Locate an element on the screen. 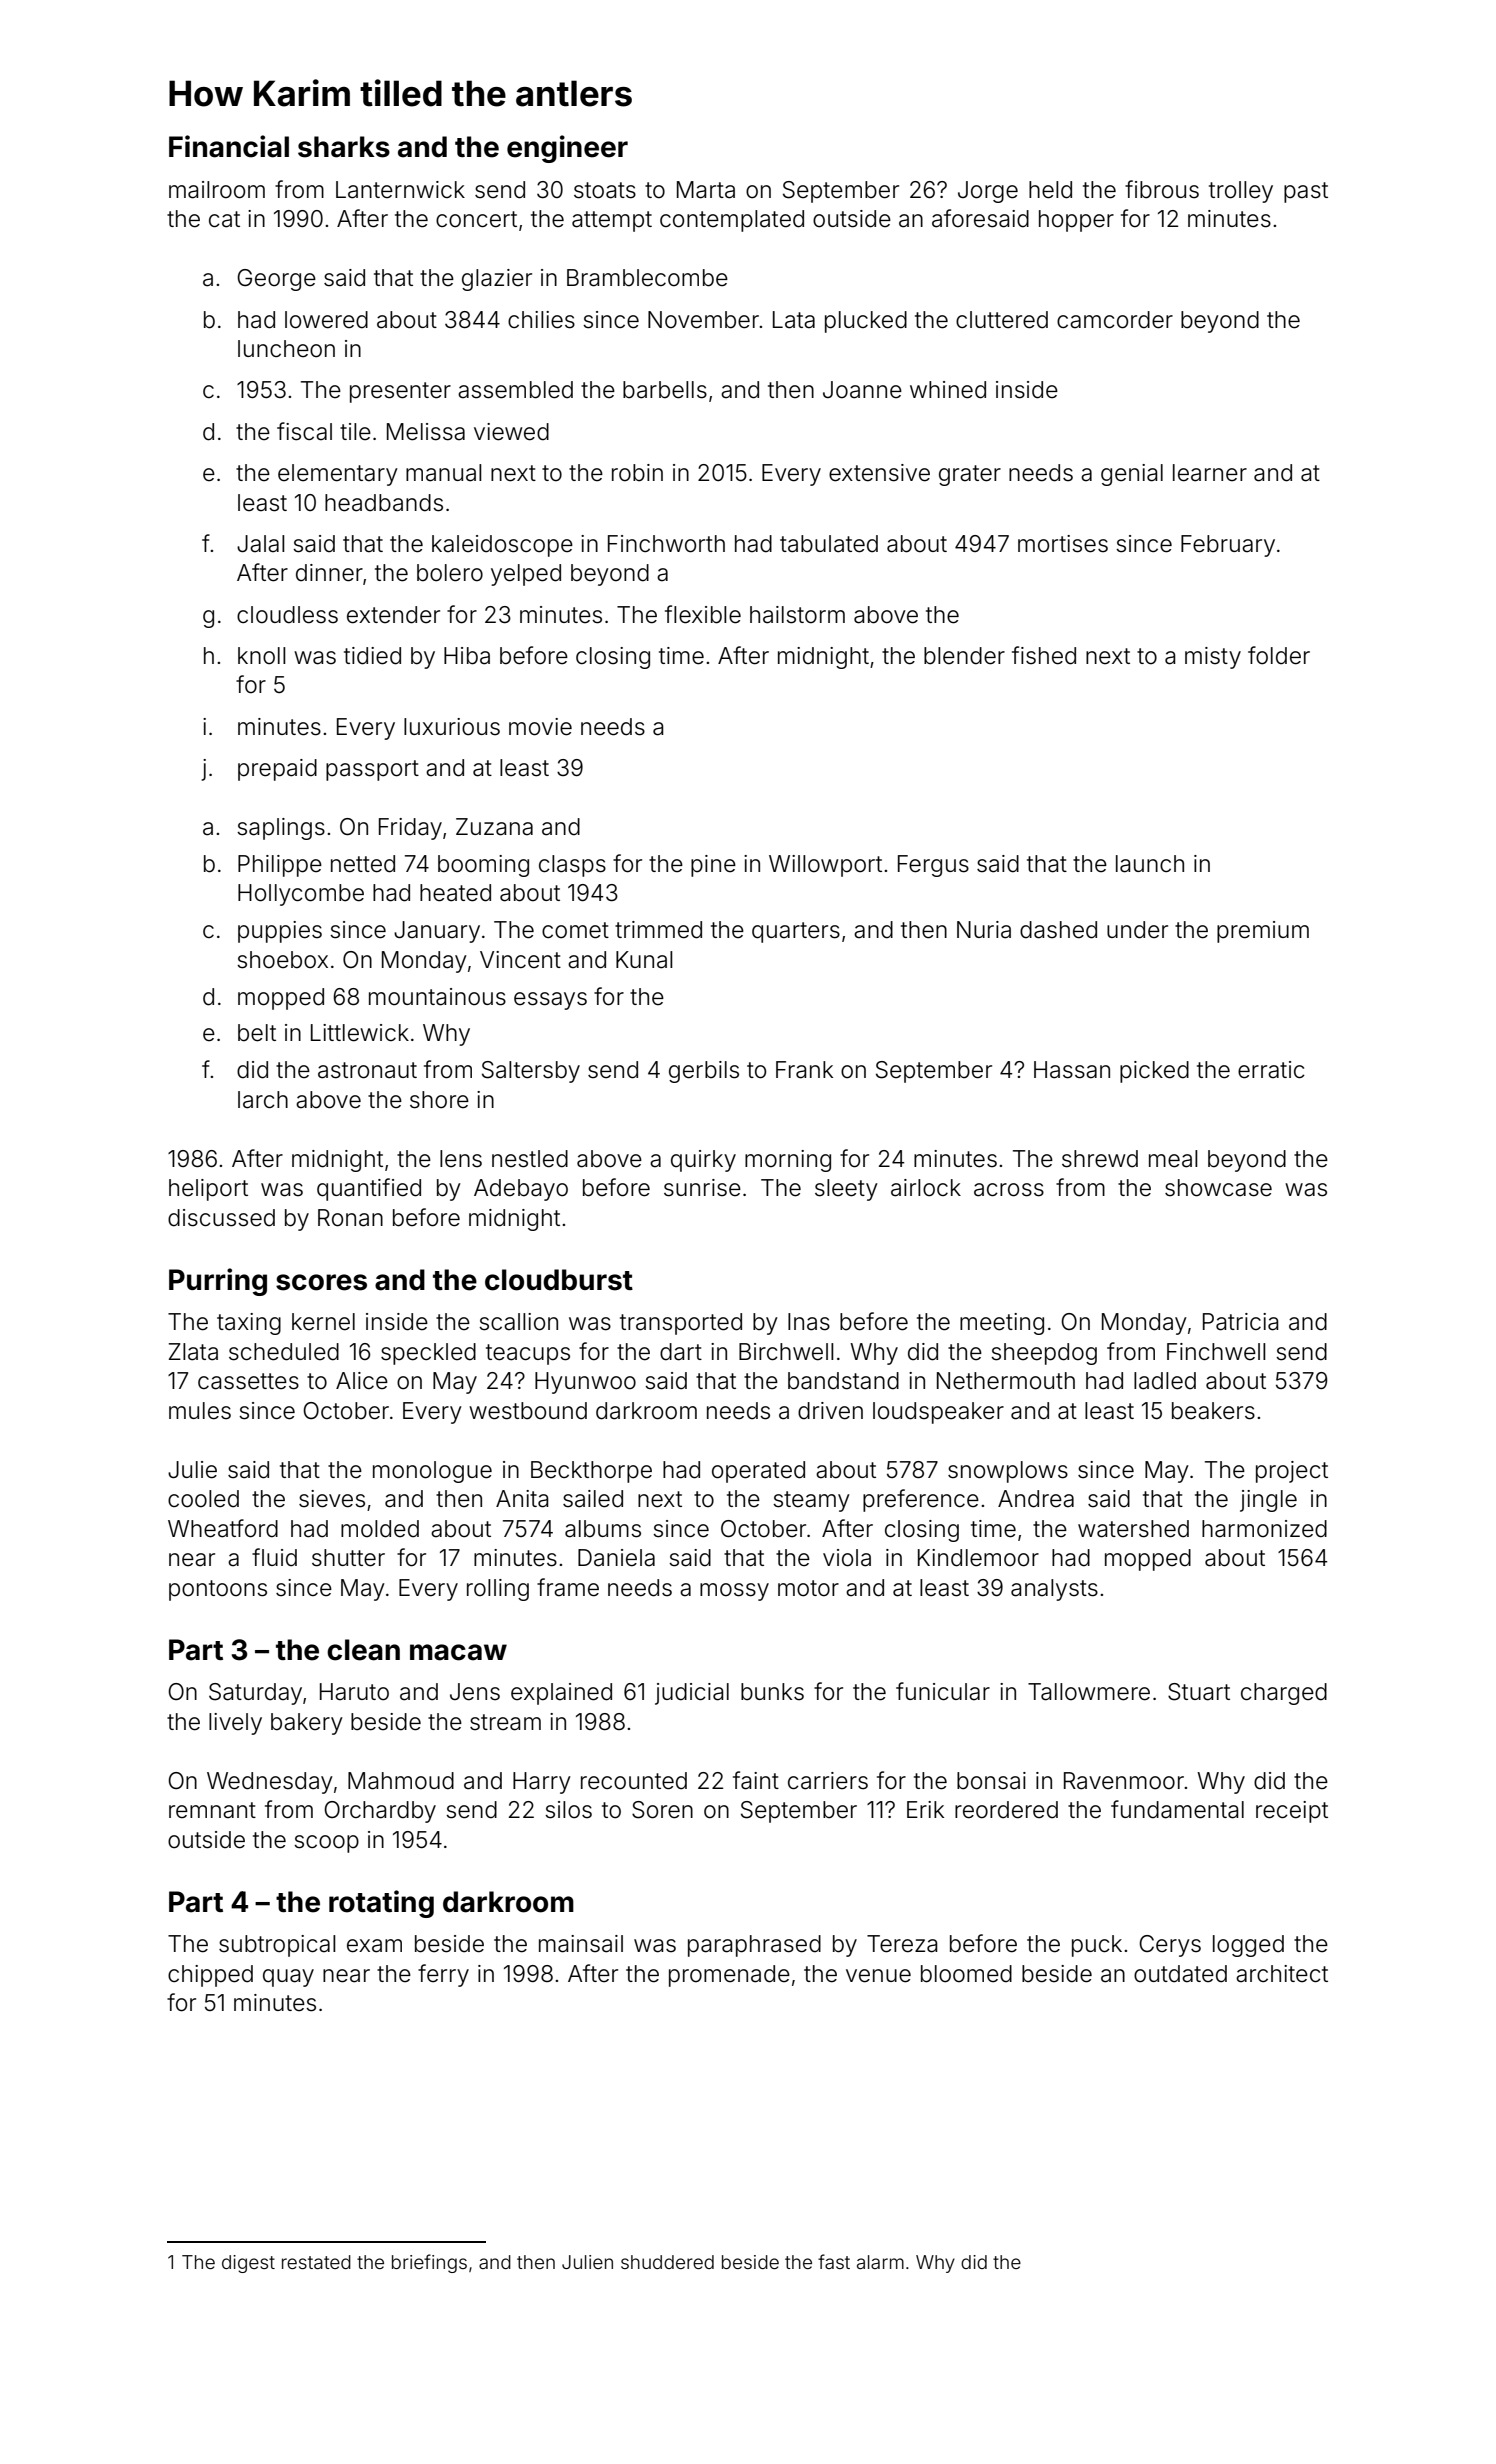 The width and height of the screenshot is (1496, 2464). Frank is located at coordinates (804, 1070).
